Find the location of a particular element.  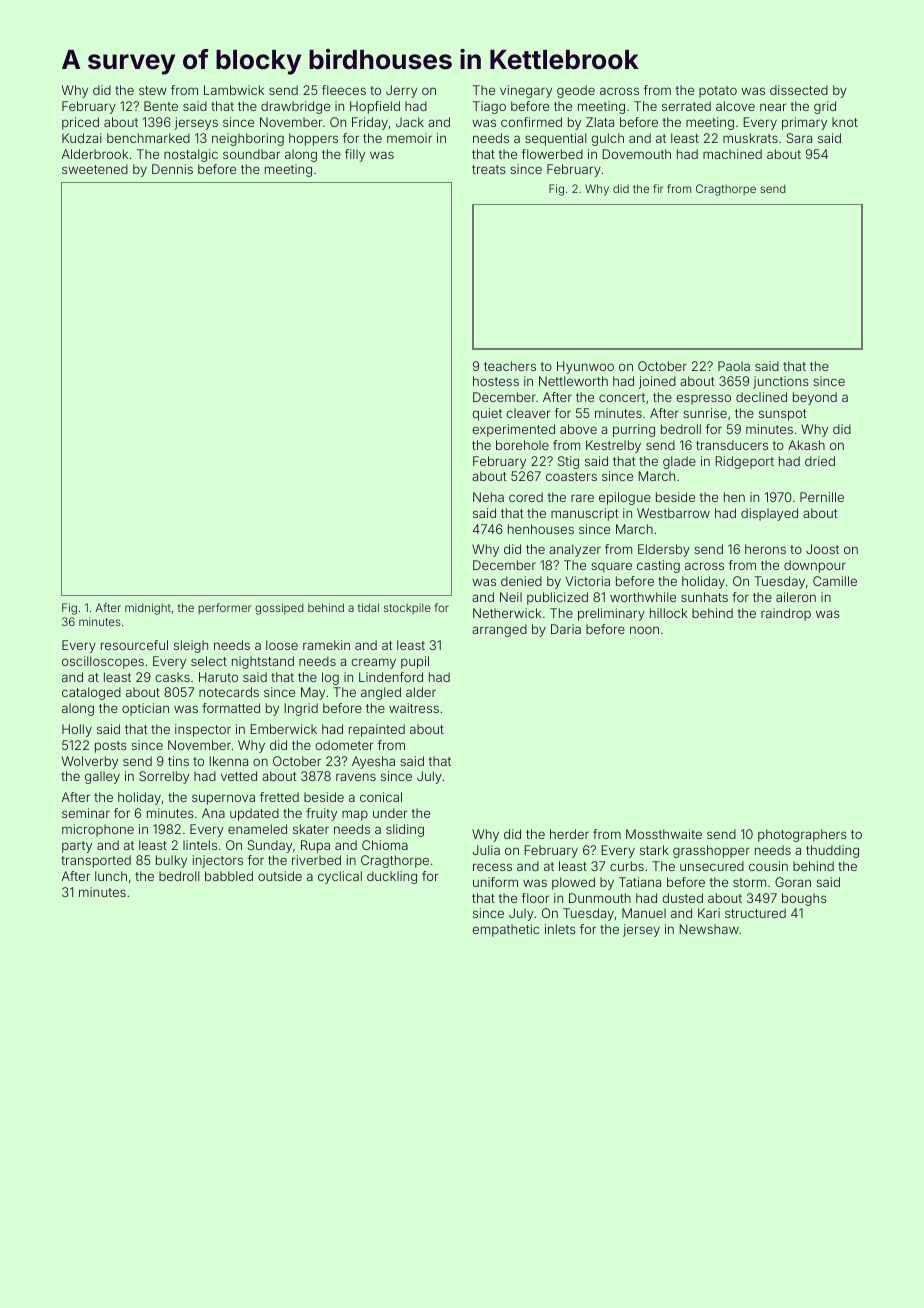

Tiago is located at coordinates (489, 107).
